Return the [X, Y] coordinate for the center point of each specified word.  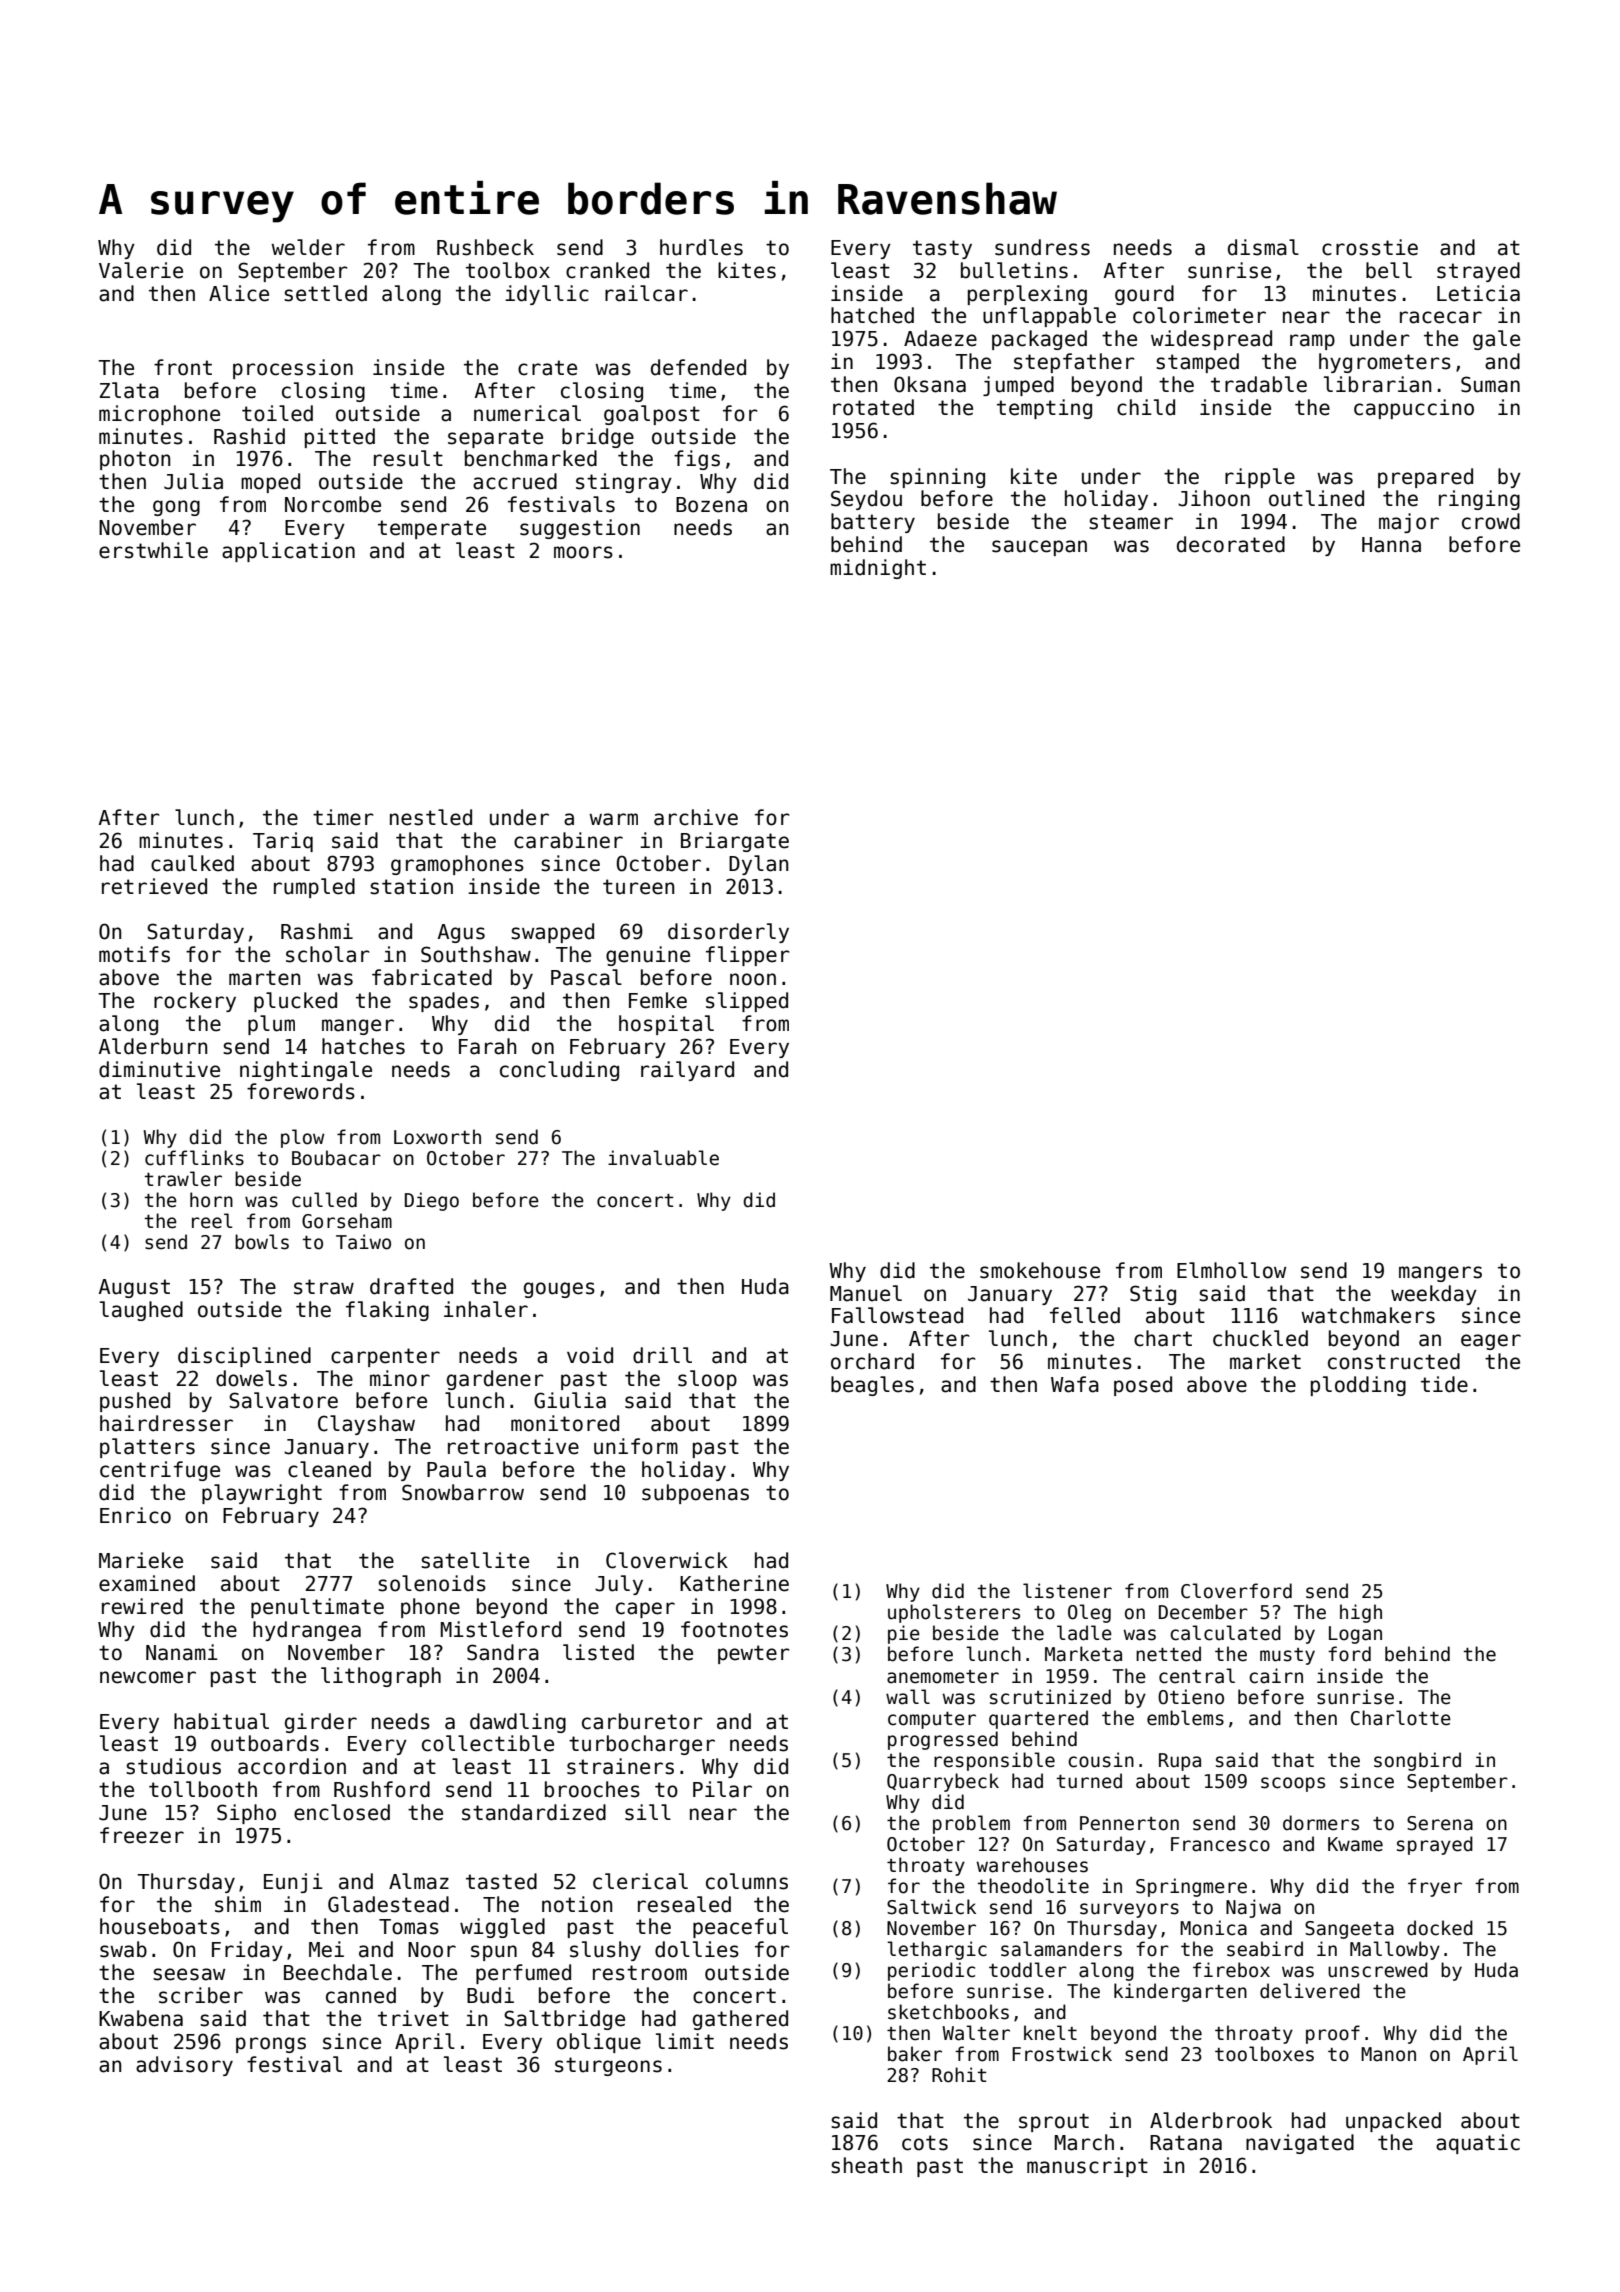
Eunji [293, 1883]
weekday [1434, 1295]
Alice [239, 293]
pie [904, 1634]
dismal [1263, 247]
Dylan [758, 865]
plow [302, 1138]
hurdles [701, 247]
